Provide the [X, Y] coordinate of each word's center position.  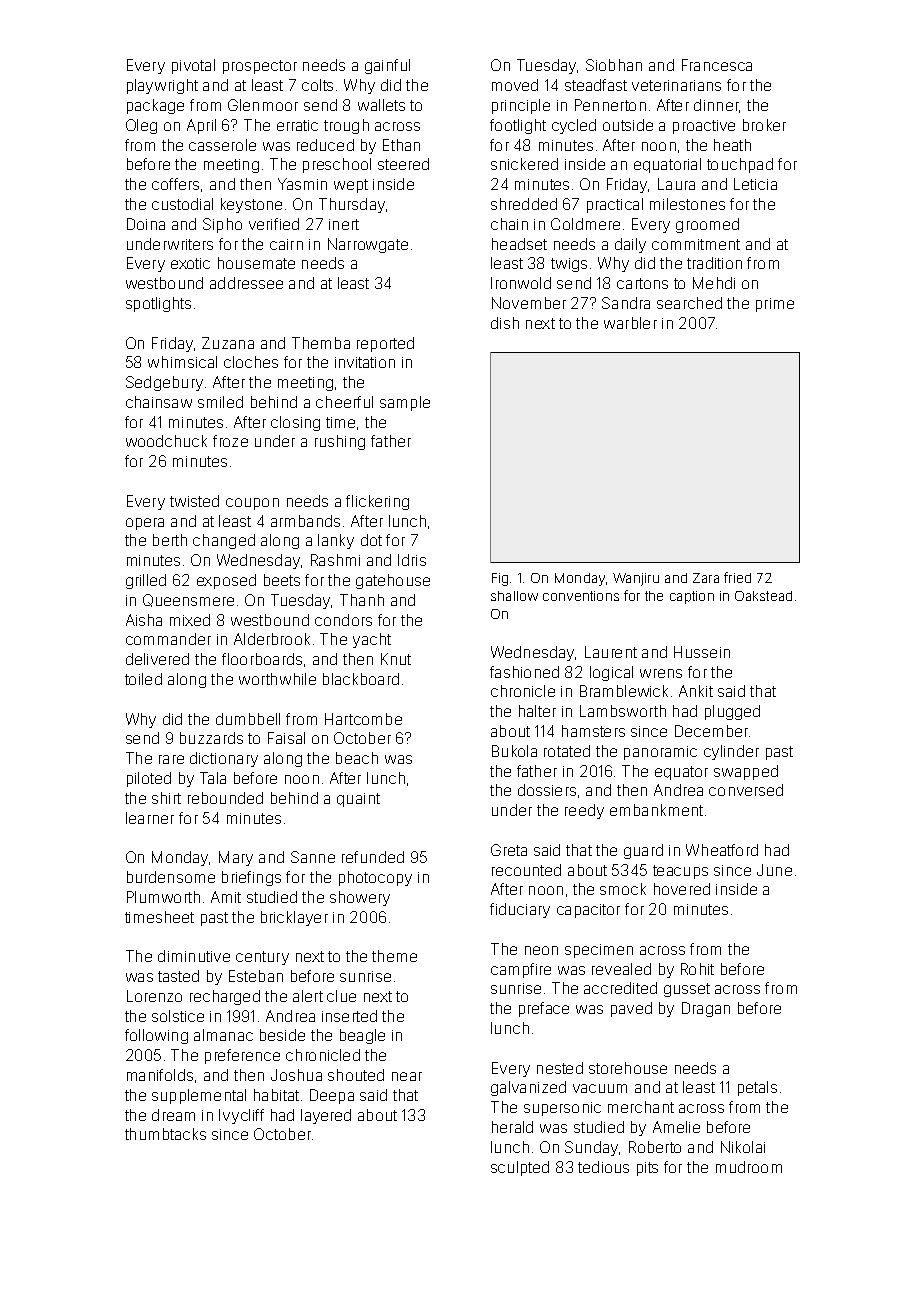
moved [515, 85]
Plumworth [163, 897]
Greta [509, 850]
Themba [321, 343]
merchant [641, 1107]
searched [689, 303]
